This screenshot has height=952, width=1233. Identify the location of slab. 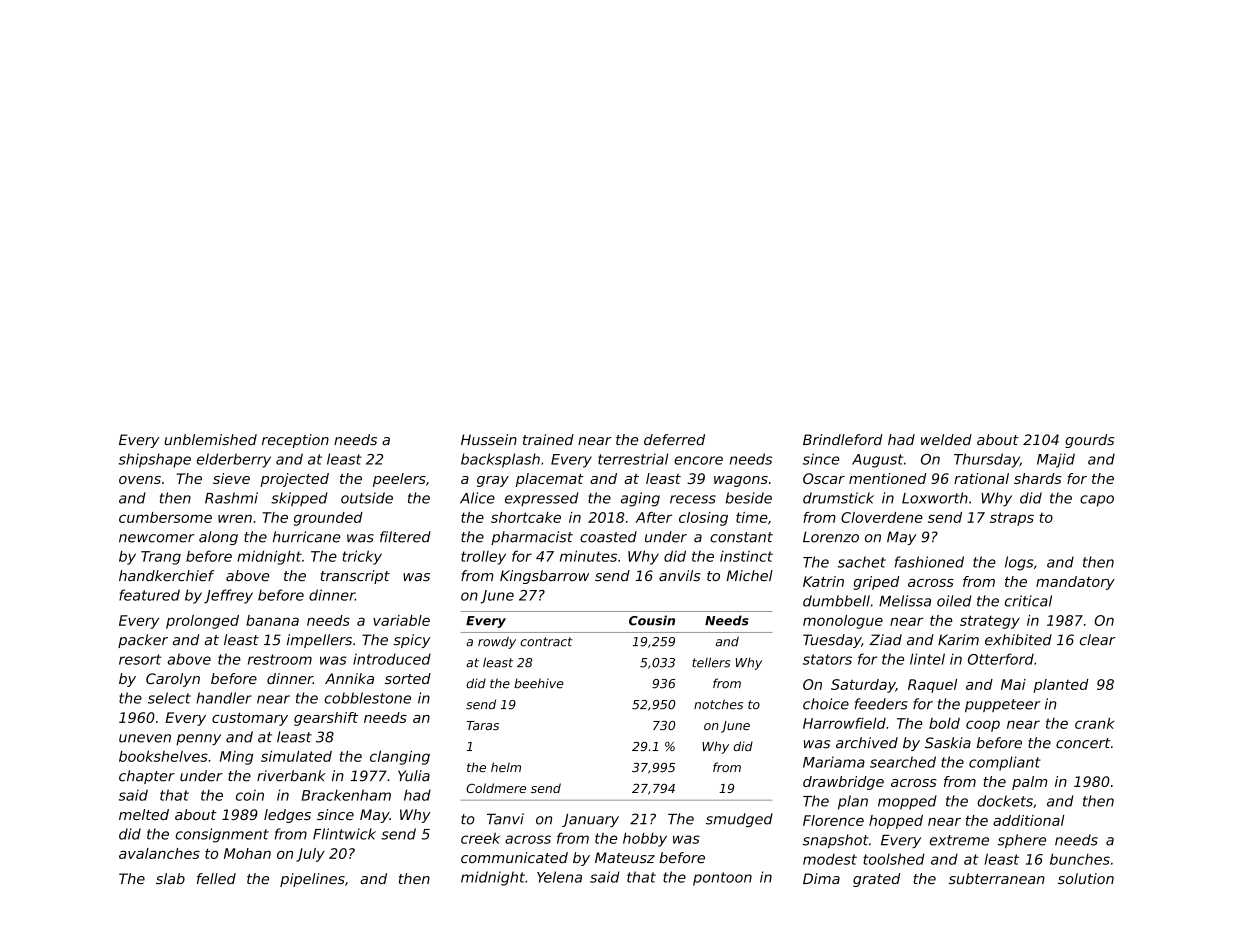
(170, 879).
